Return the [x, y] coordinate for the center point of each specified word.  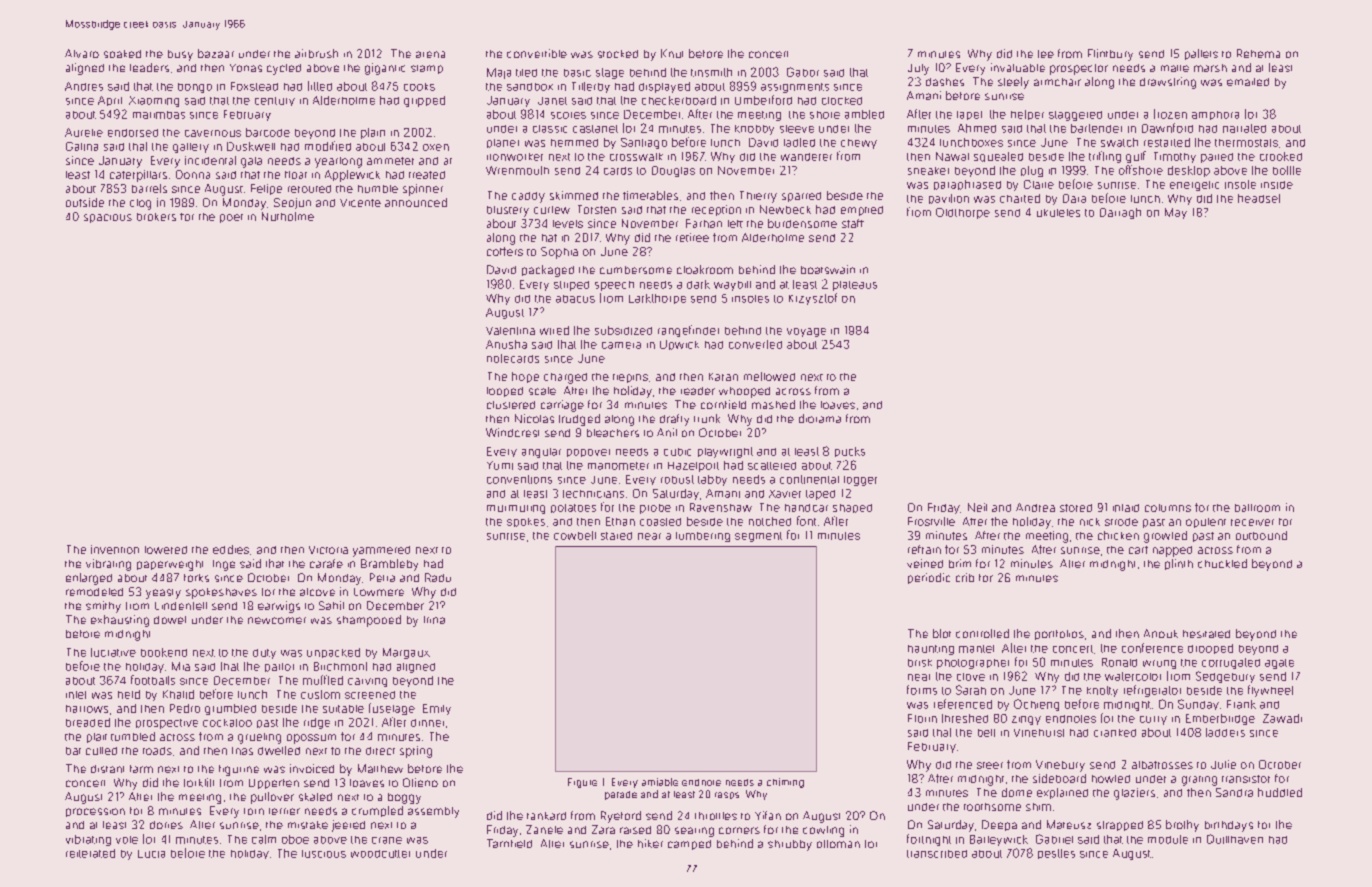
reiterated [90, 853]
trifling [1105, 157]
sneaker [928, 171]
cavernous [213, 133]
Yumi [500, 465]
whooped [744, 392]
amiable [660, 782]
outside [85, 202]
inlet [76, 695]
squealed [998, 157]
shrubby [790, 845]
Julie [1223, 764]
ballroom [1257, 508]
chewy [859, 144]
